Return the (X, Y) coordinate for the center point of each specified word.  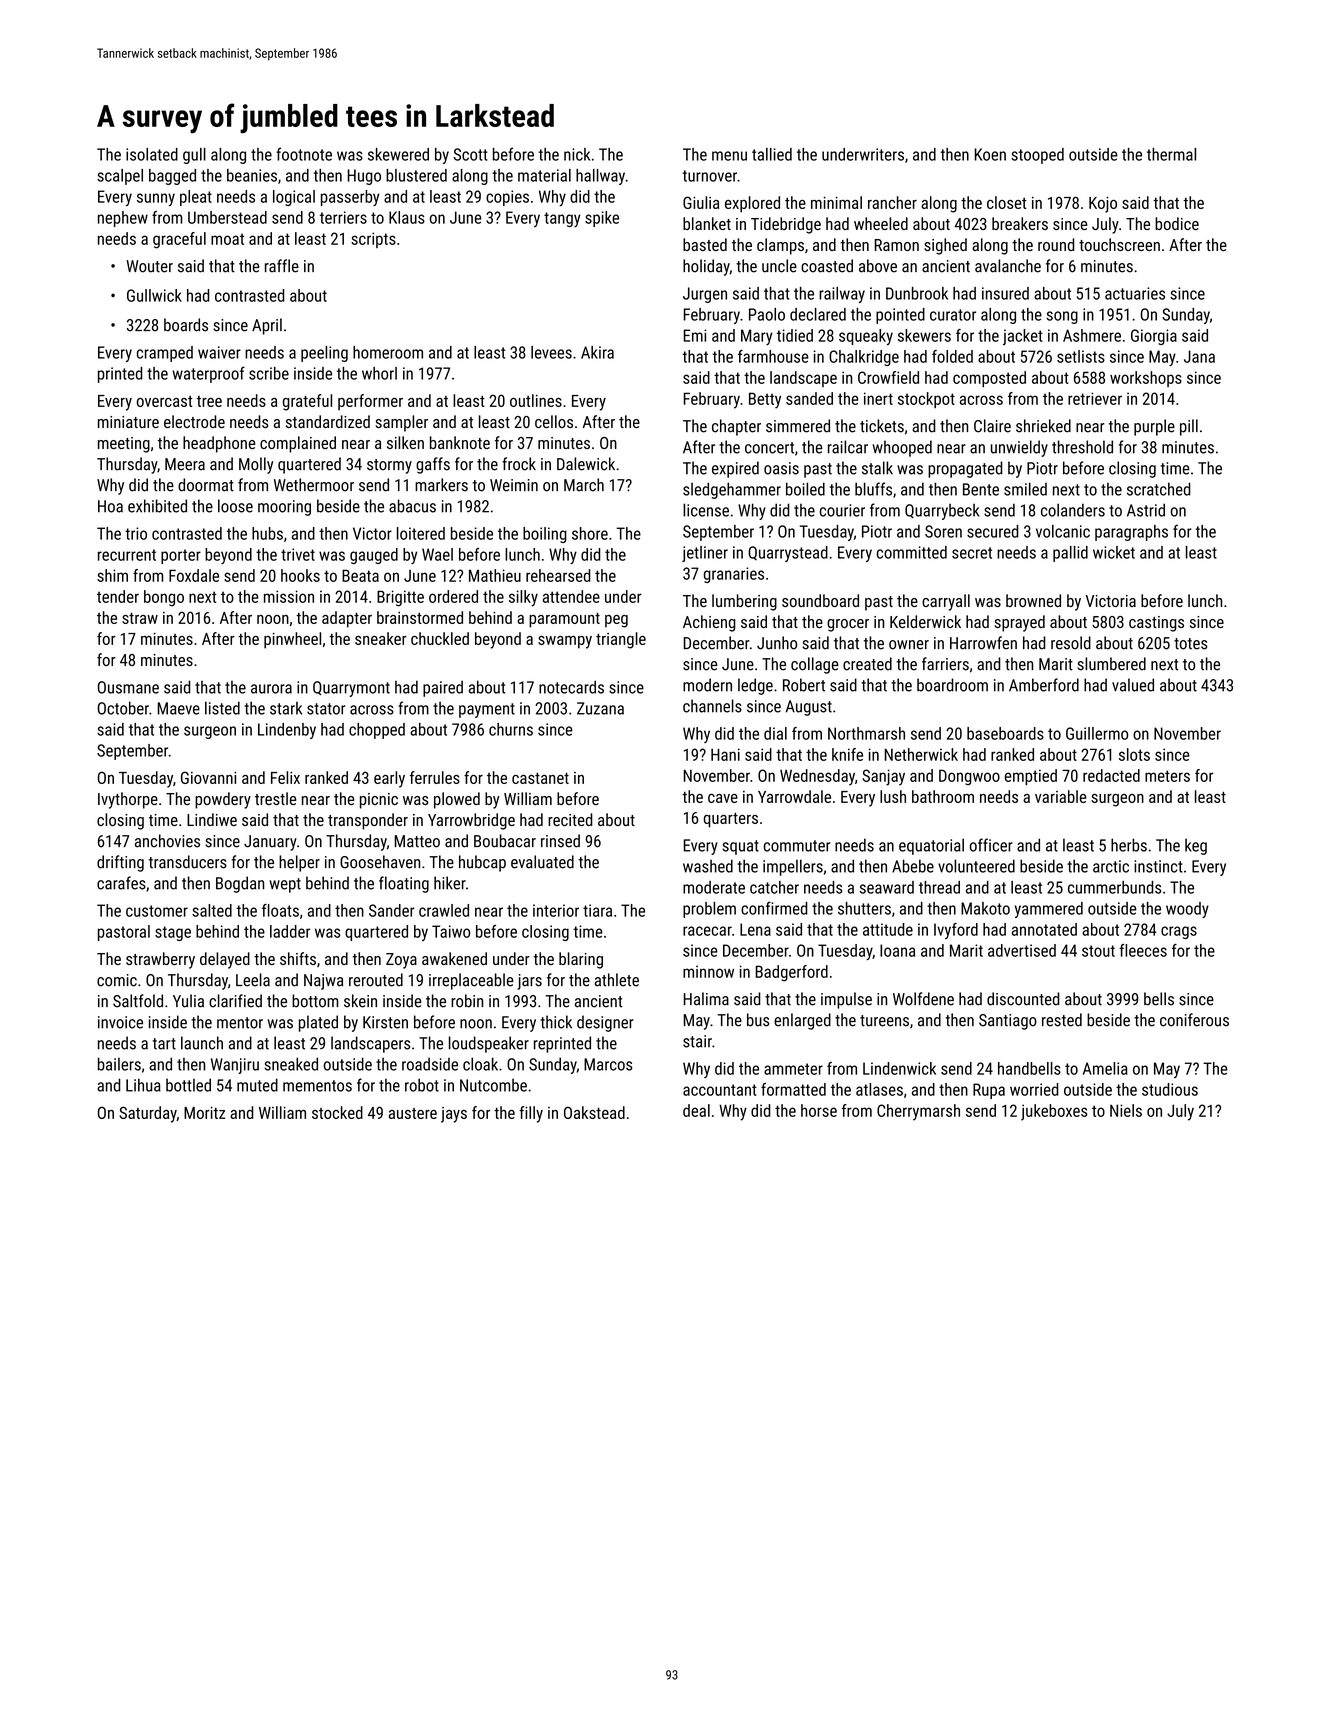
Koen (990, 154)
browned (1033, 600)
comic (117, 980)
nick (577, 154)
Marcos (608, 1064)
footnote (304, 154)
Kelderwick (925, 621)
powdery (223, 800)
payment (487, 710)
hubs (267, 533)
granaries (734, 575)
